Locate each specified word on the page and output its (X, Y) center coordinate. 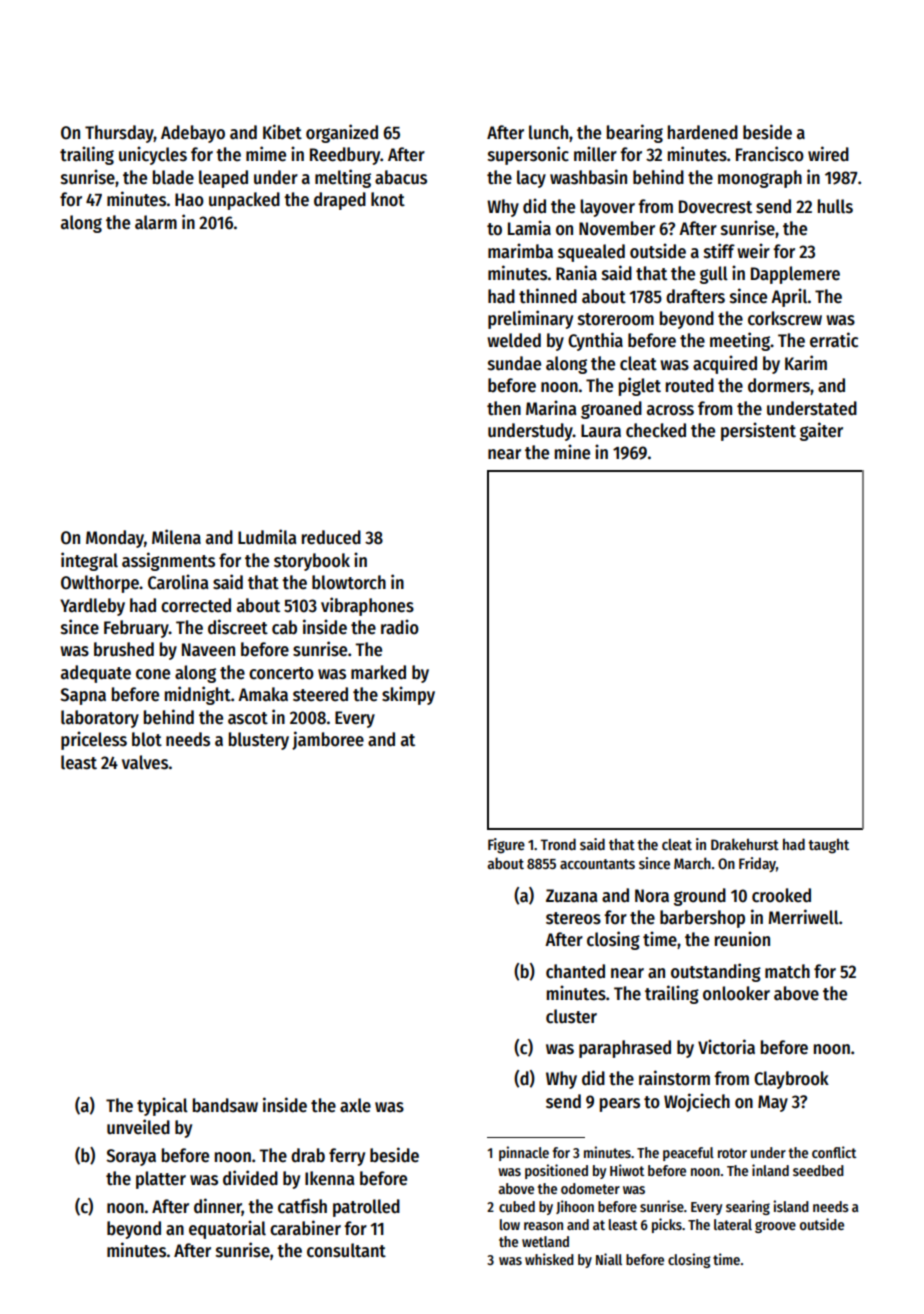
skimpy (408, 695)
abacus (401, 177)
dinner (218, 1206)
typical (162, 1106)
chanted (575, 971)
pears (620, 1105)
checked (656, 430)
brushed (124, 649)
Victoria (726, 1047)
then (504, 408)
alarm (156, 222)
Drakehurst (745, 844)
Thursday (119, 134)
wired (828, 154)
